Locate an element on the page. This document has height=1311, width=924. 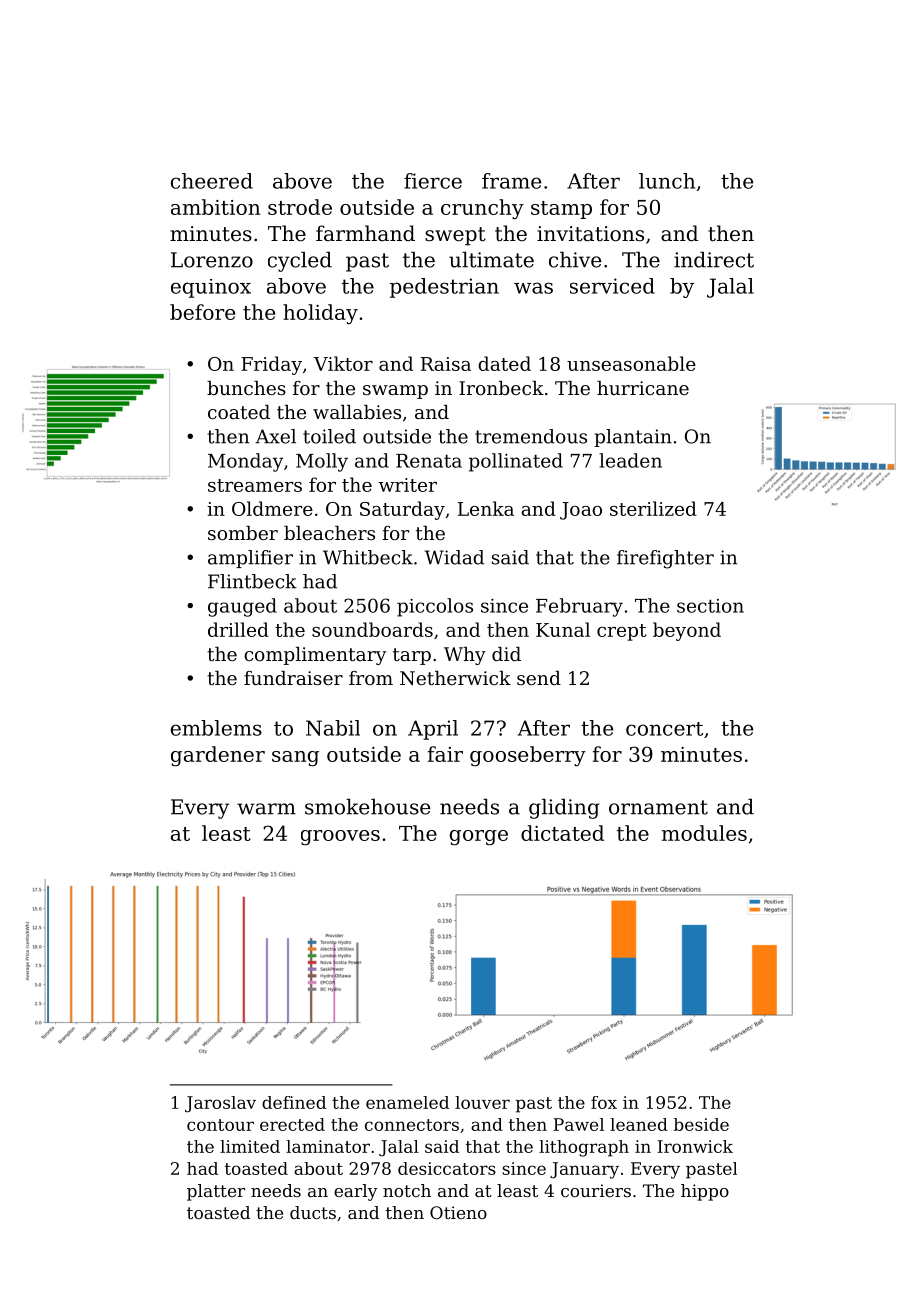
gorge is located at coordinates (479, 838).
